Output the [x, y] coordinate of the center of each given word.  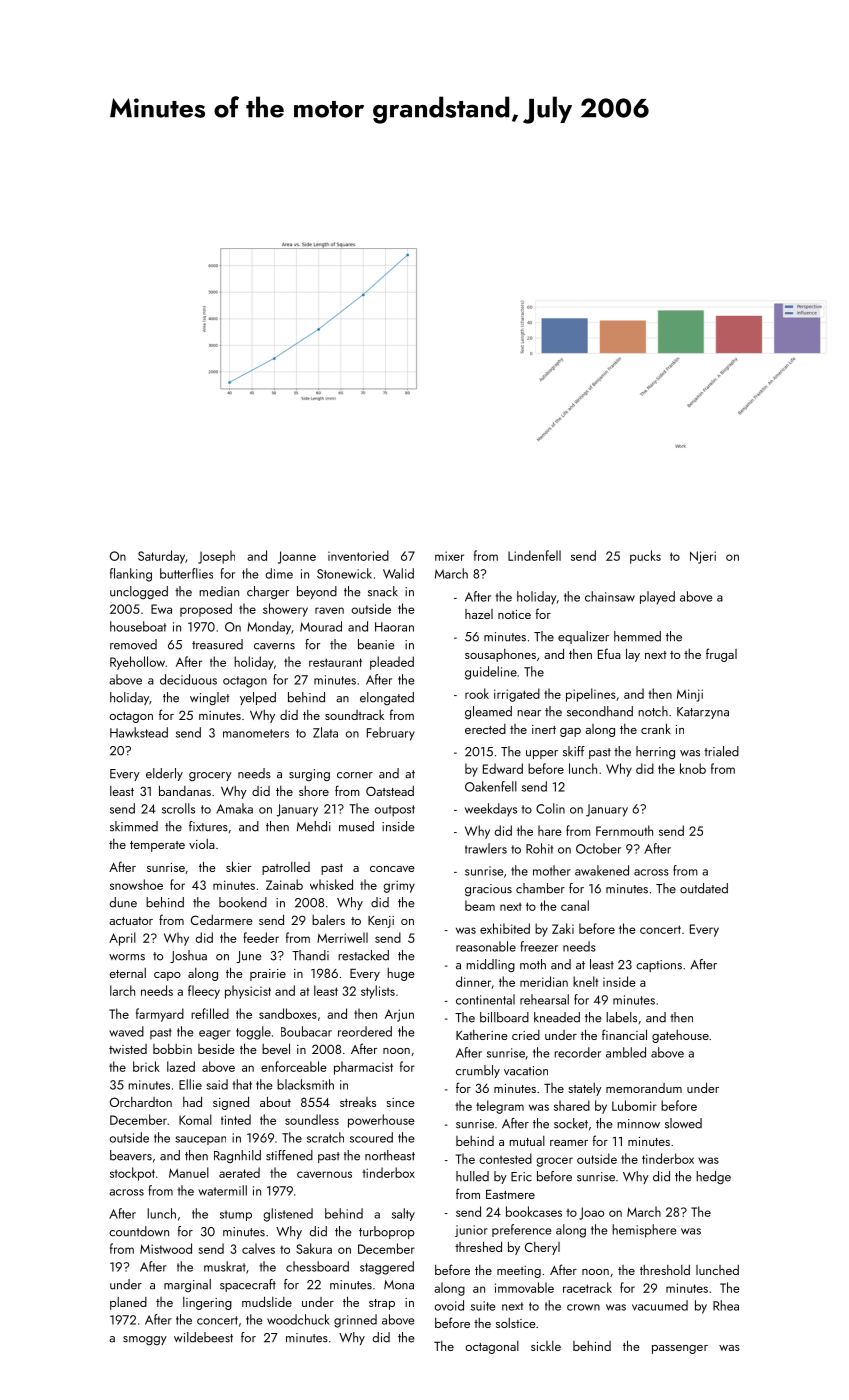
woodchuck [298, 1319]
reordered [365, 1031]
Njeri [703, 557]
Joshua [188, 956]
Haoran [394, 627]
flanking [131, 575]
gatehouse [680, 1036]
